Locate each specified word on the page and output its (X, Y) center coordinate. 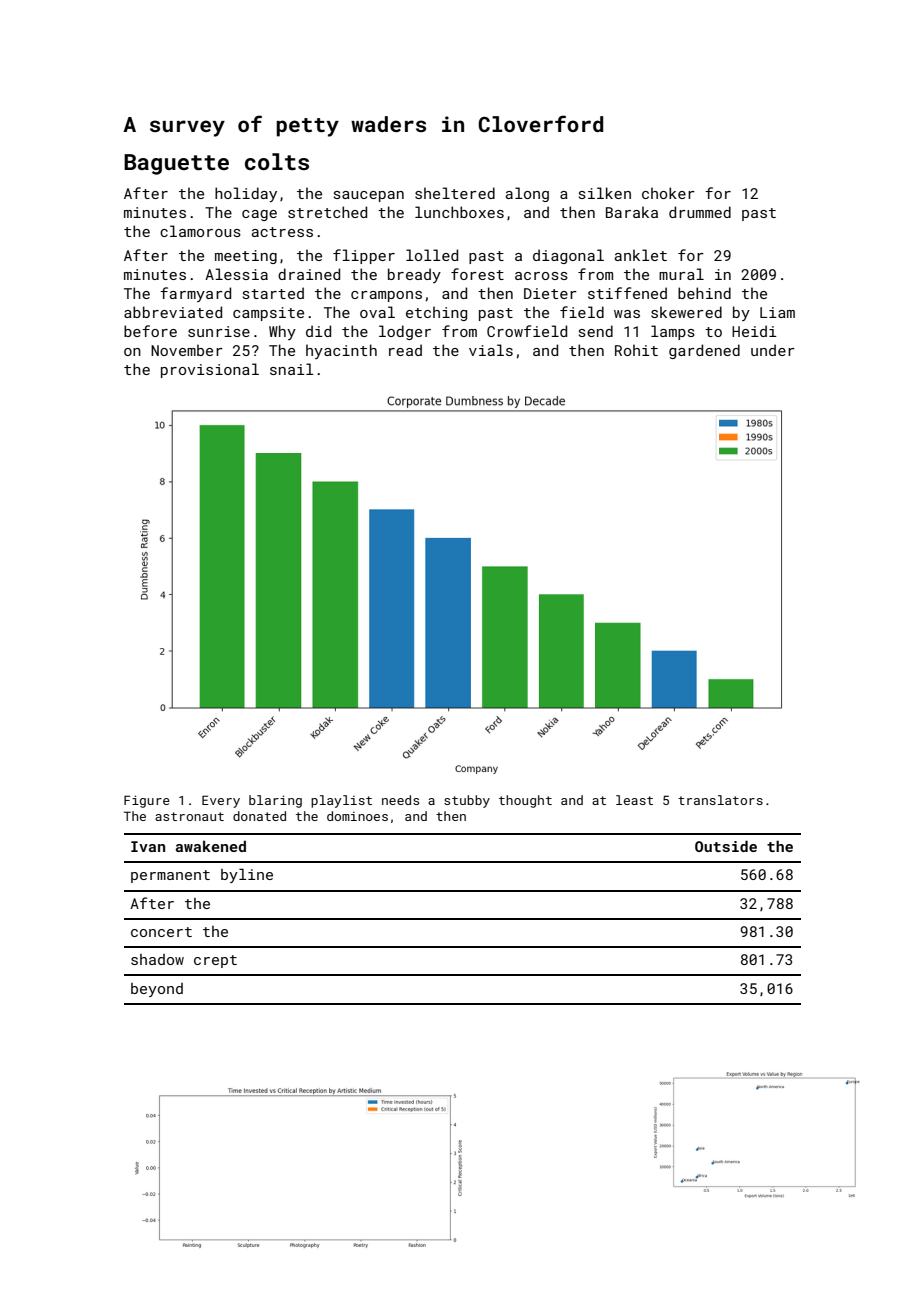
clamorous (200, 231)
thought (525, 801)
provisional (210, 370)
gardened (704, 351)
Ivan (148, 846)
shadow (157, 959)
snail (292, 369)
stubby (467, 801)
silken (605, 193)
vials (491, 350)
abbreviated (173, 312)
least (634, 800)
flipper (364, 256)
